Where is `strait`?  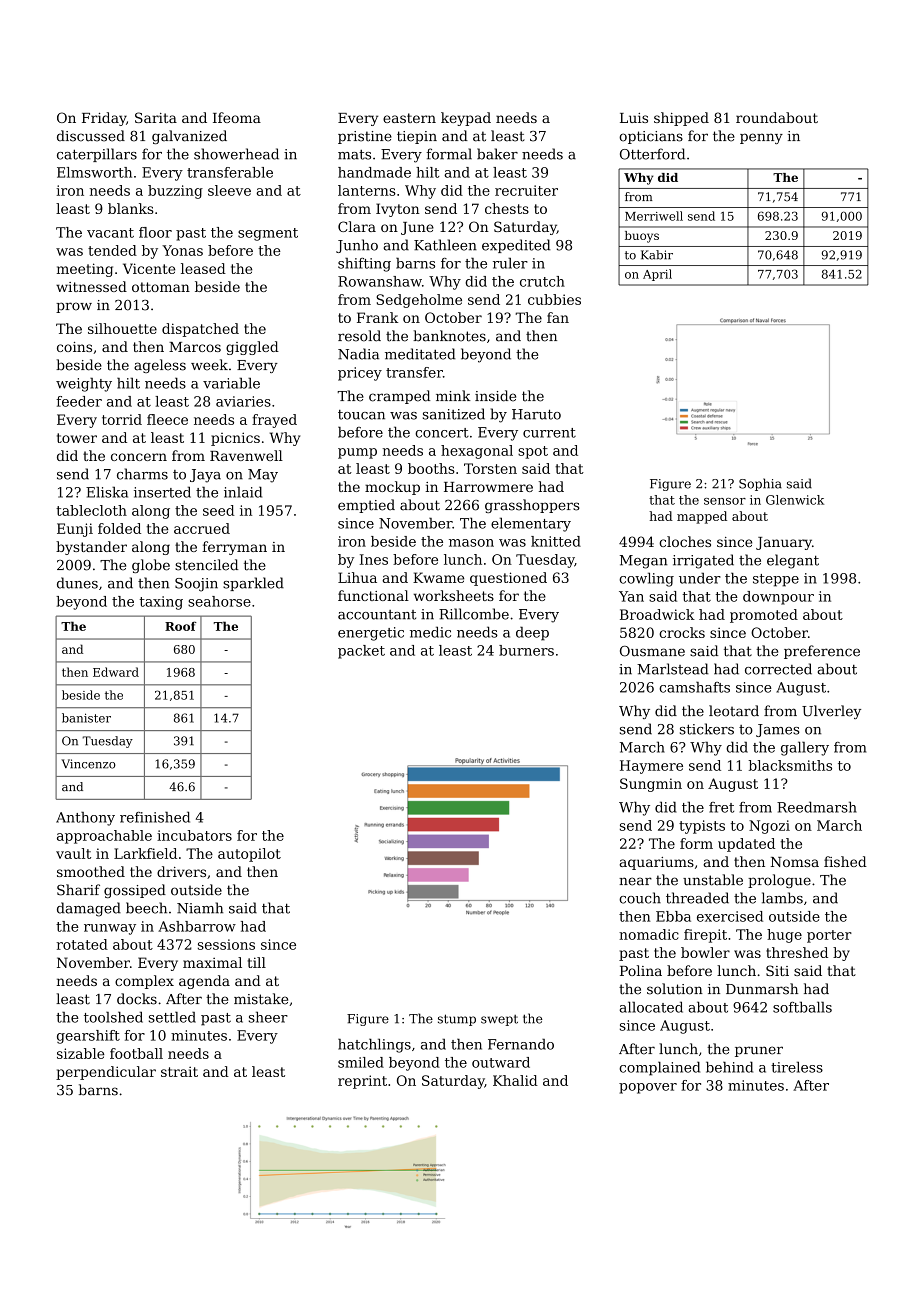 strait is located at coordinates (179, 1072).
